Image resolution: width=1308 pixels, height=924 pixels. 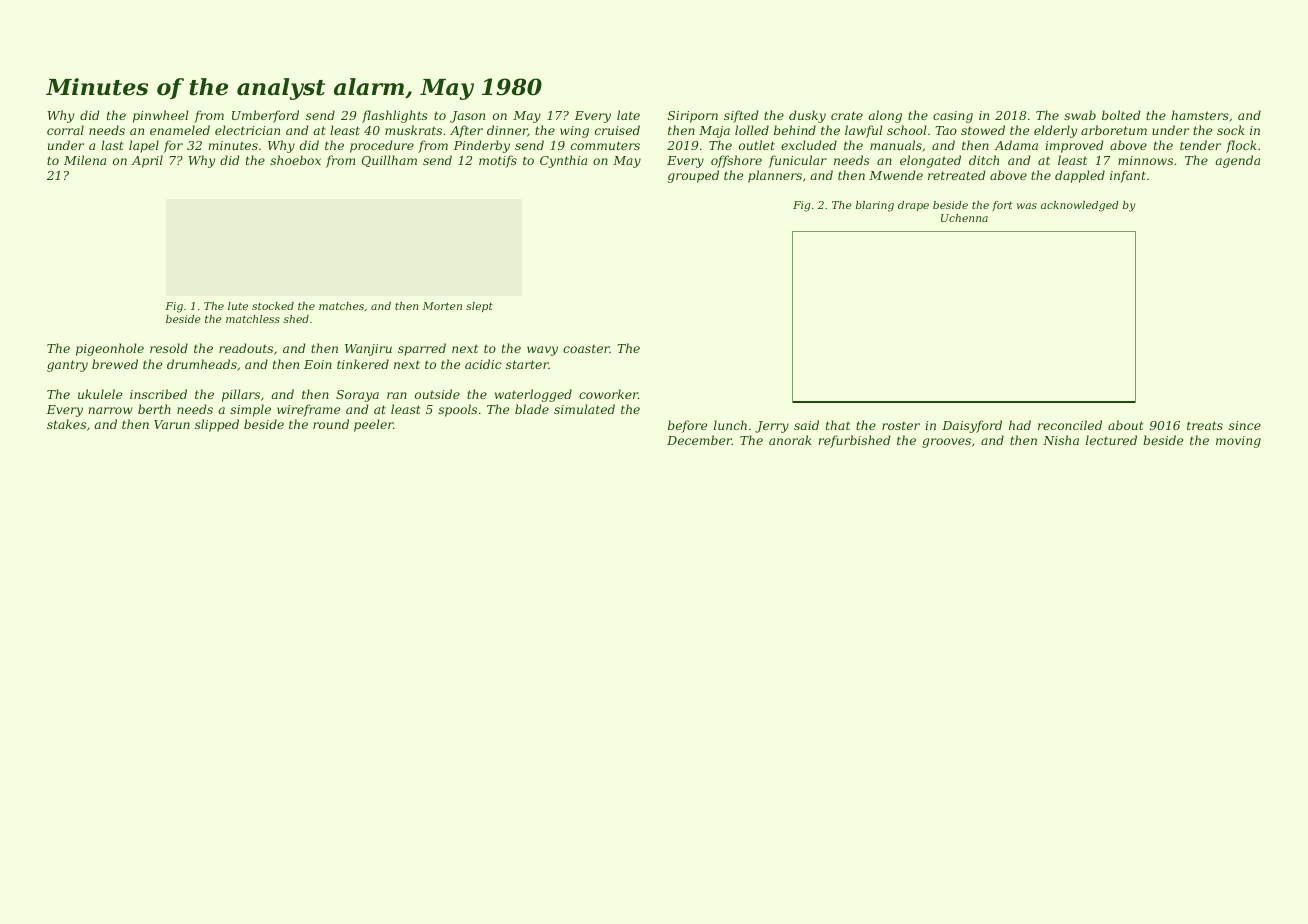 What do you see at coordinates (1080, 206) in the screenshot?
I see `acknowledged` at bounding box center [1080, 206].
